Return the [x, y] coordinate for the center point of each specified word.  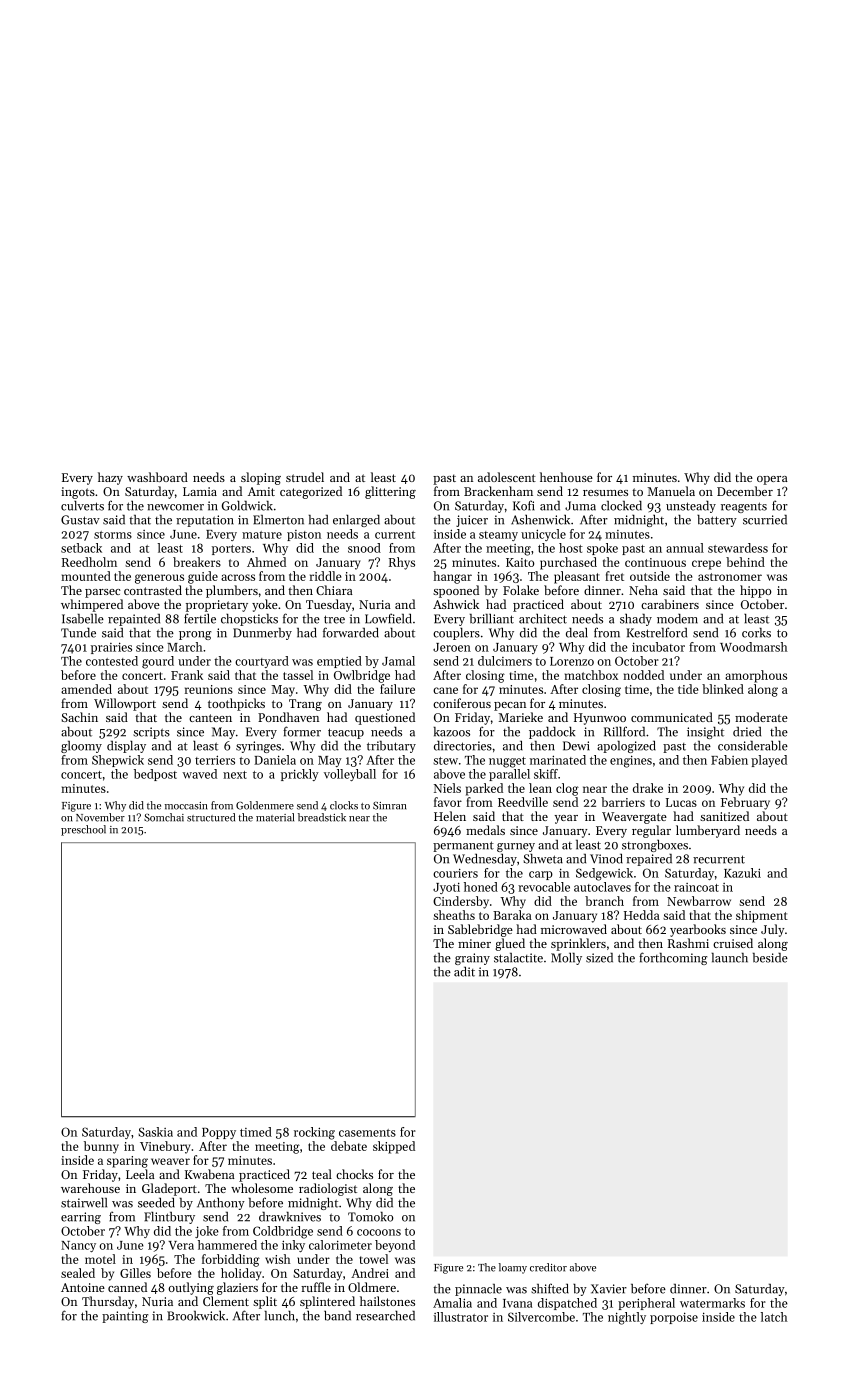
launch [729, 958]
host [571, 548]
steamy [498, 536]
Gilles [135, 1273]
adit [464, 972]
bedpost [155, 775]
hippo [755, 591]
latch [774, 1317]
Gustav [80, 520]
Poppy [219, 1133]
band [337, 1316]
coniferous [462, 703]
